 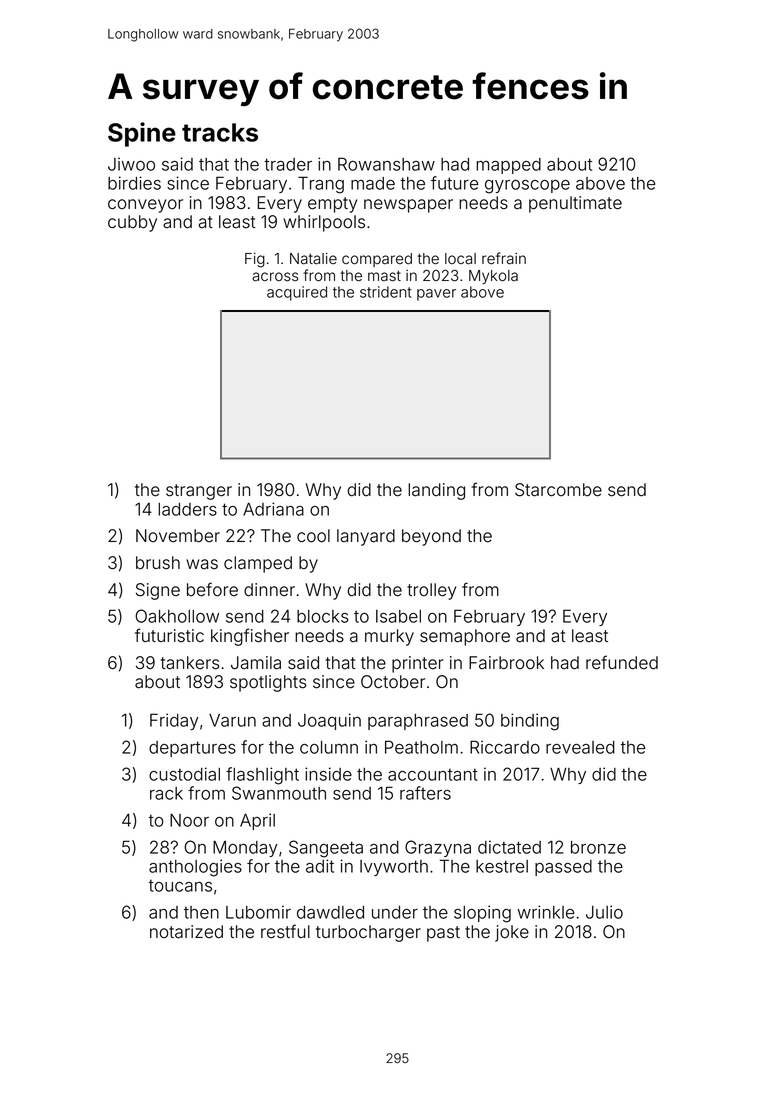 I want to click on past, so click(x=443, y=934).
